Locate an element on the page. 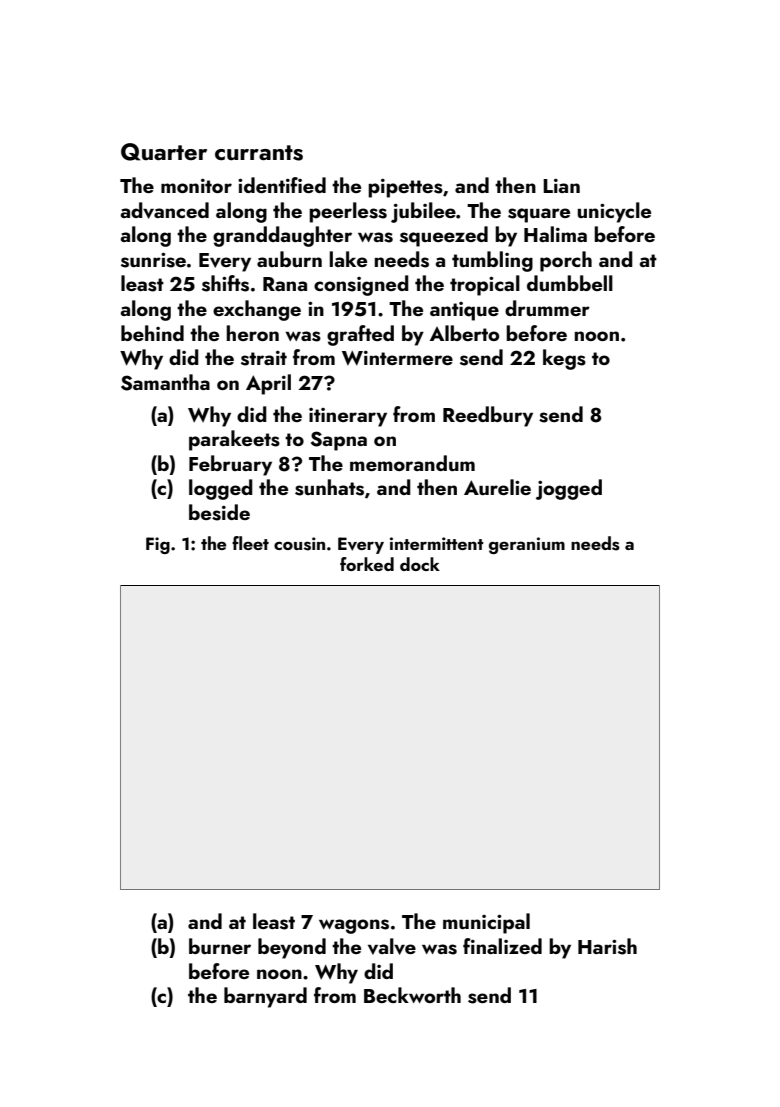 The height and width of the page is (1107, 780). Lian is located at coordinates (561, 186).
